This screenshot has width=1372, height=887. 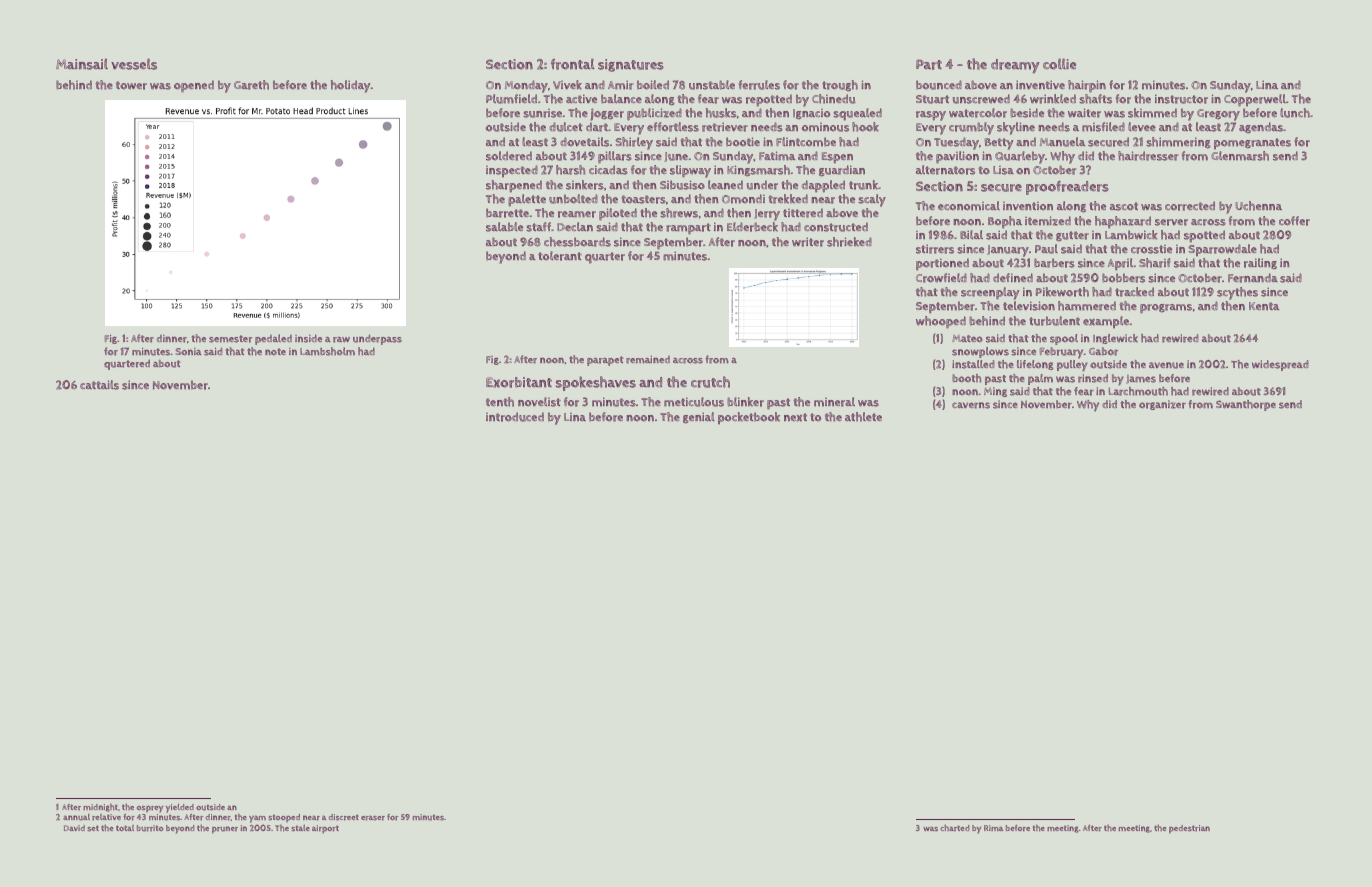 I want to click on semester, so click(x=230, y=339).
